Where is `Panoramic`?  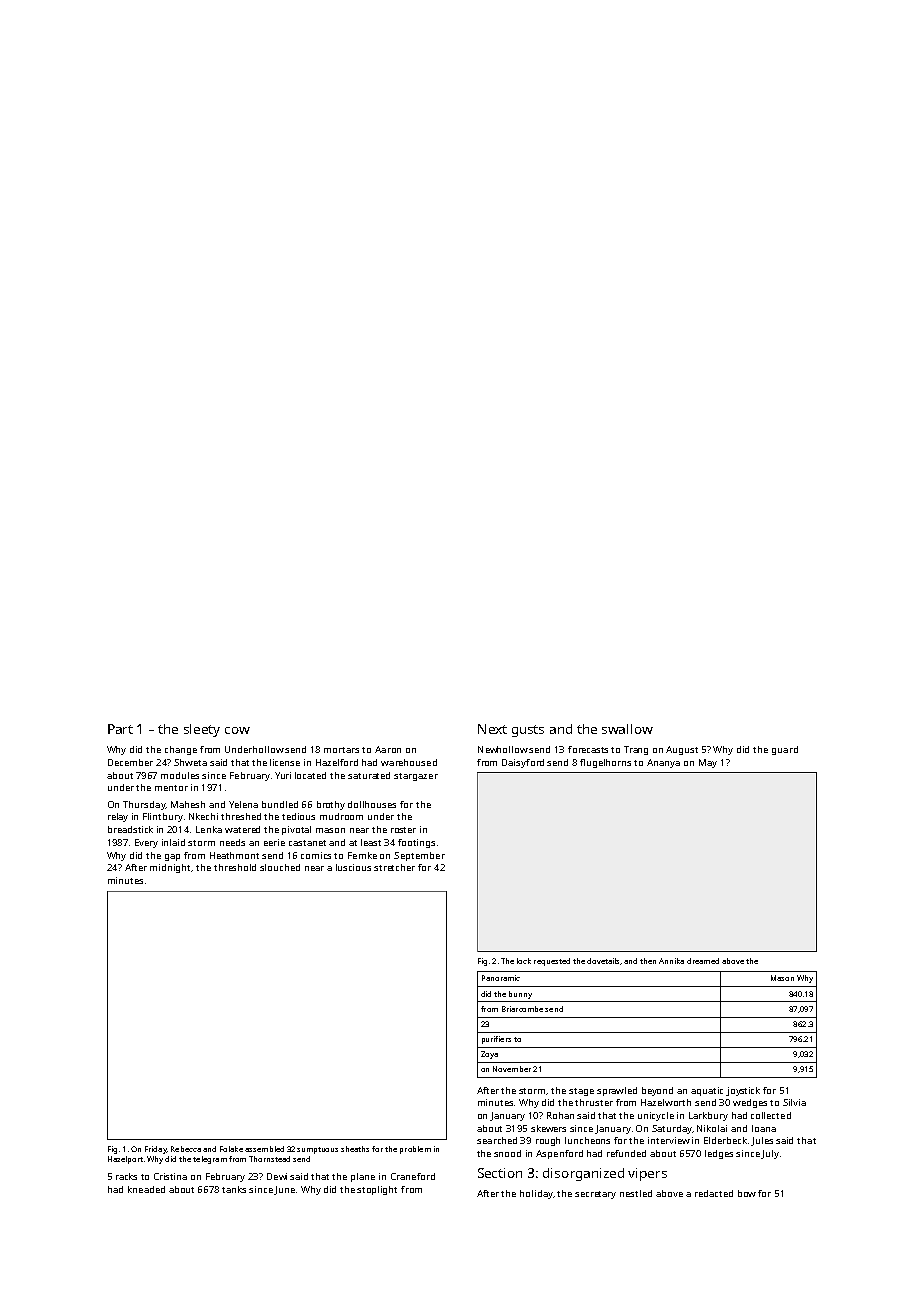 Panoramic is located at coordinates (501, 978).
